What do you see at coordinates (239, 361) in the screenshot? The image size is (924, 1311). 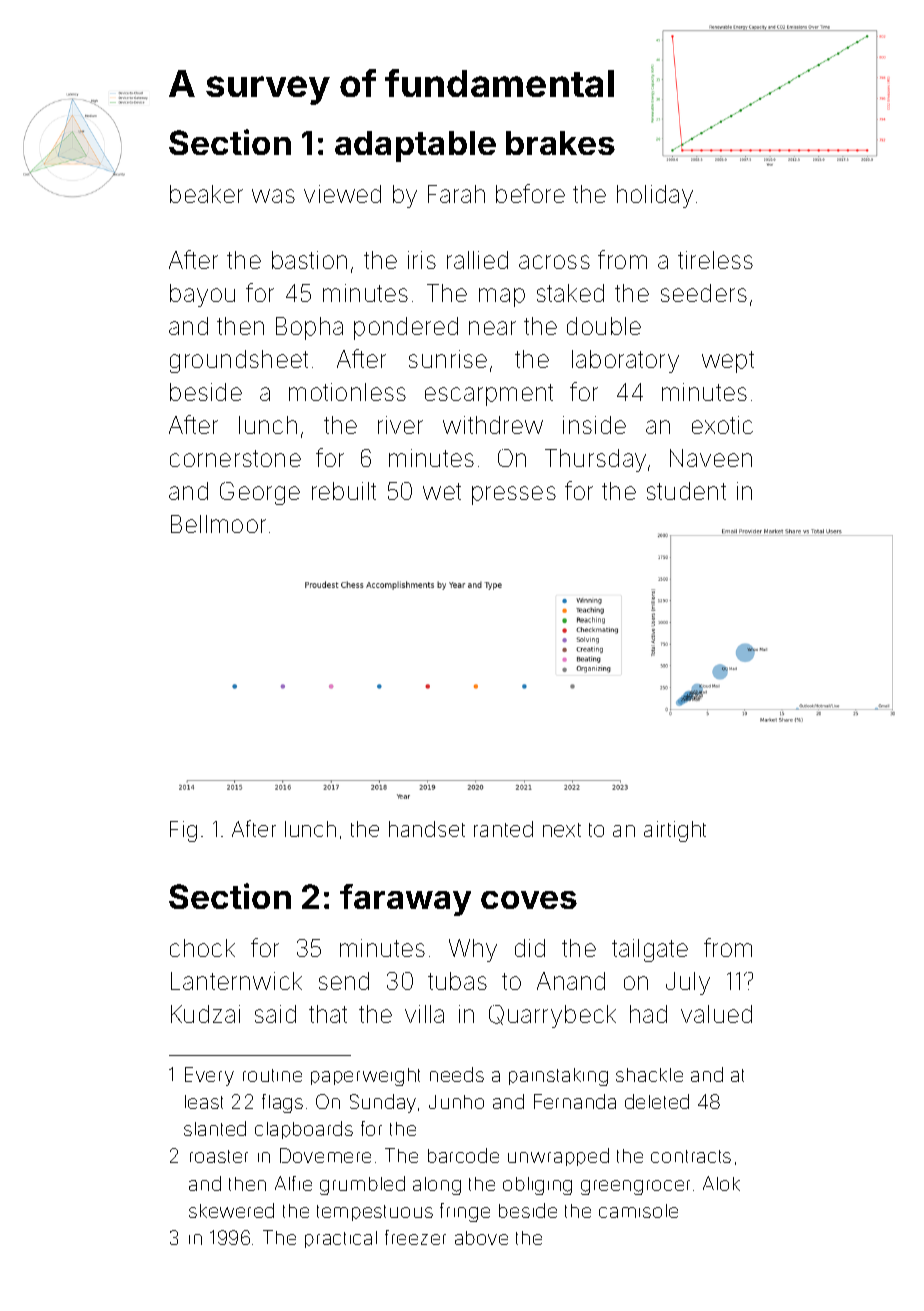 I see `groundsheet` at bounding box center [239, 361].
